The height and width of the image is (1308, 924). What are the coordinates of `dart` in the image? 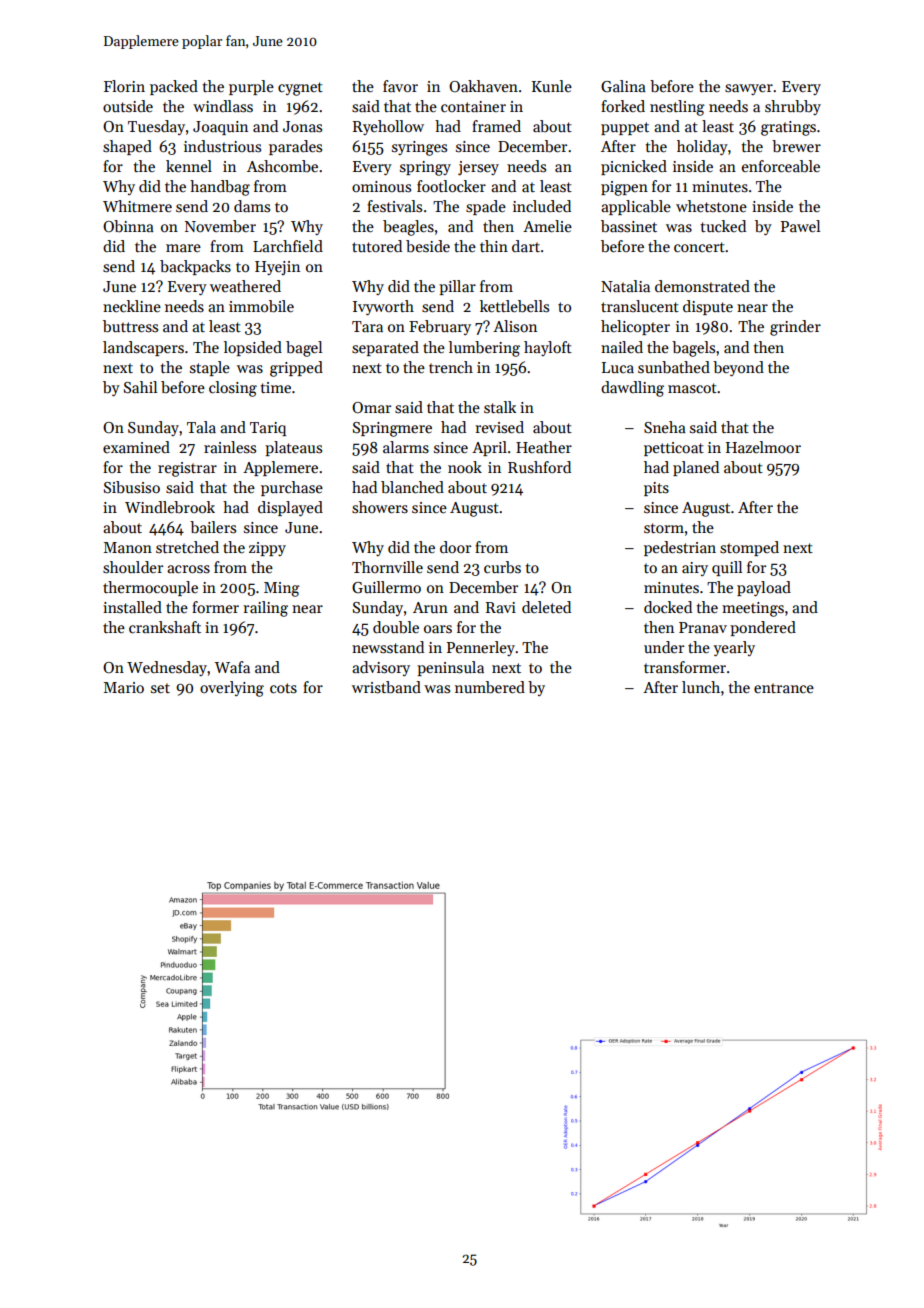 It's located at (526, 246).
